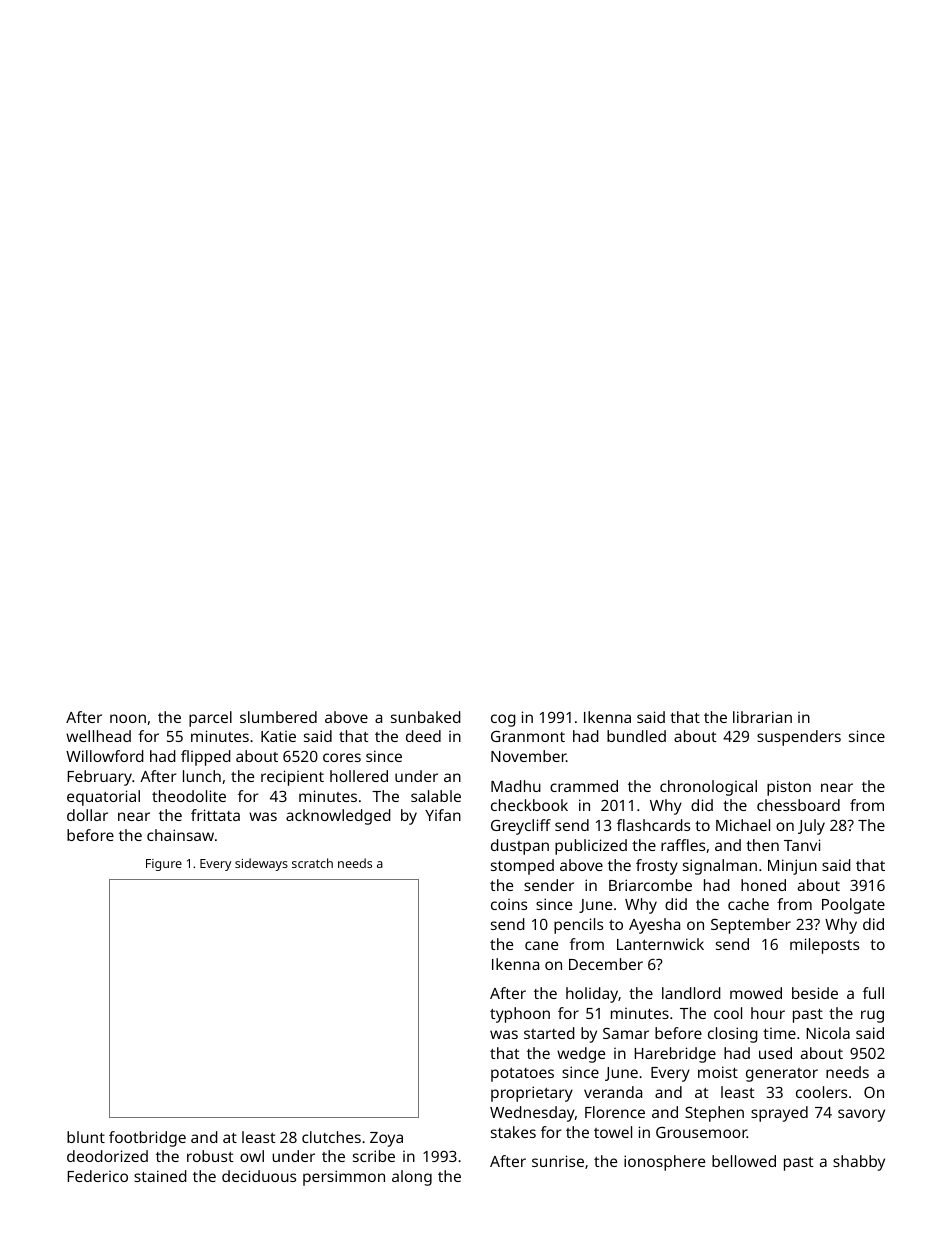 This image has height=1233, width=952. I want to click on cache, so click(748, 904).
